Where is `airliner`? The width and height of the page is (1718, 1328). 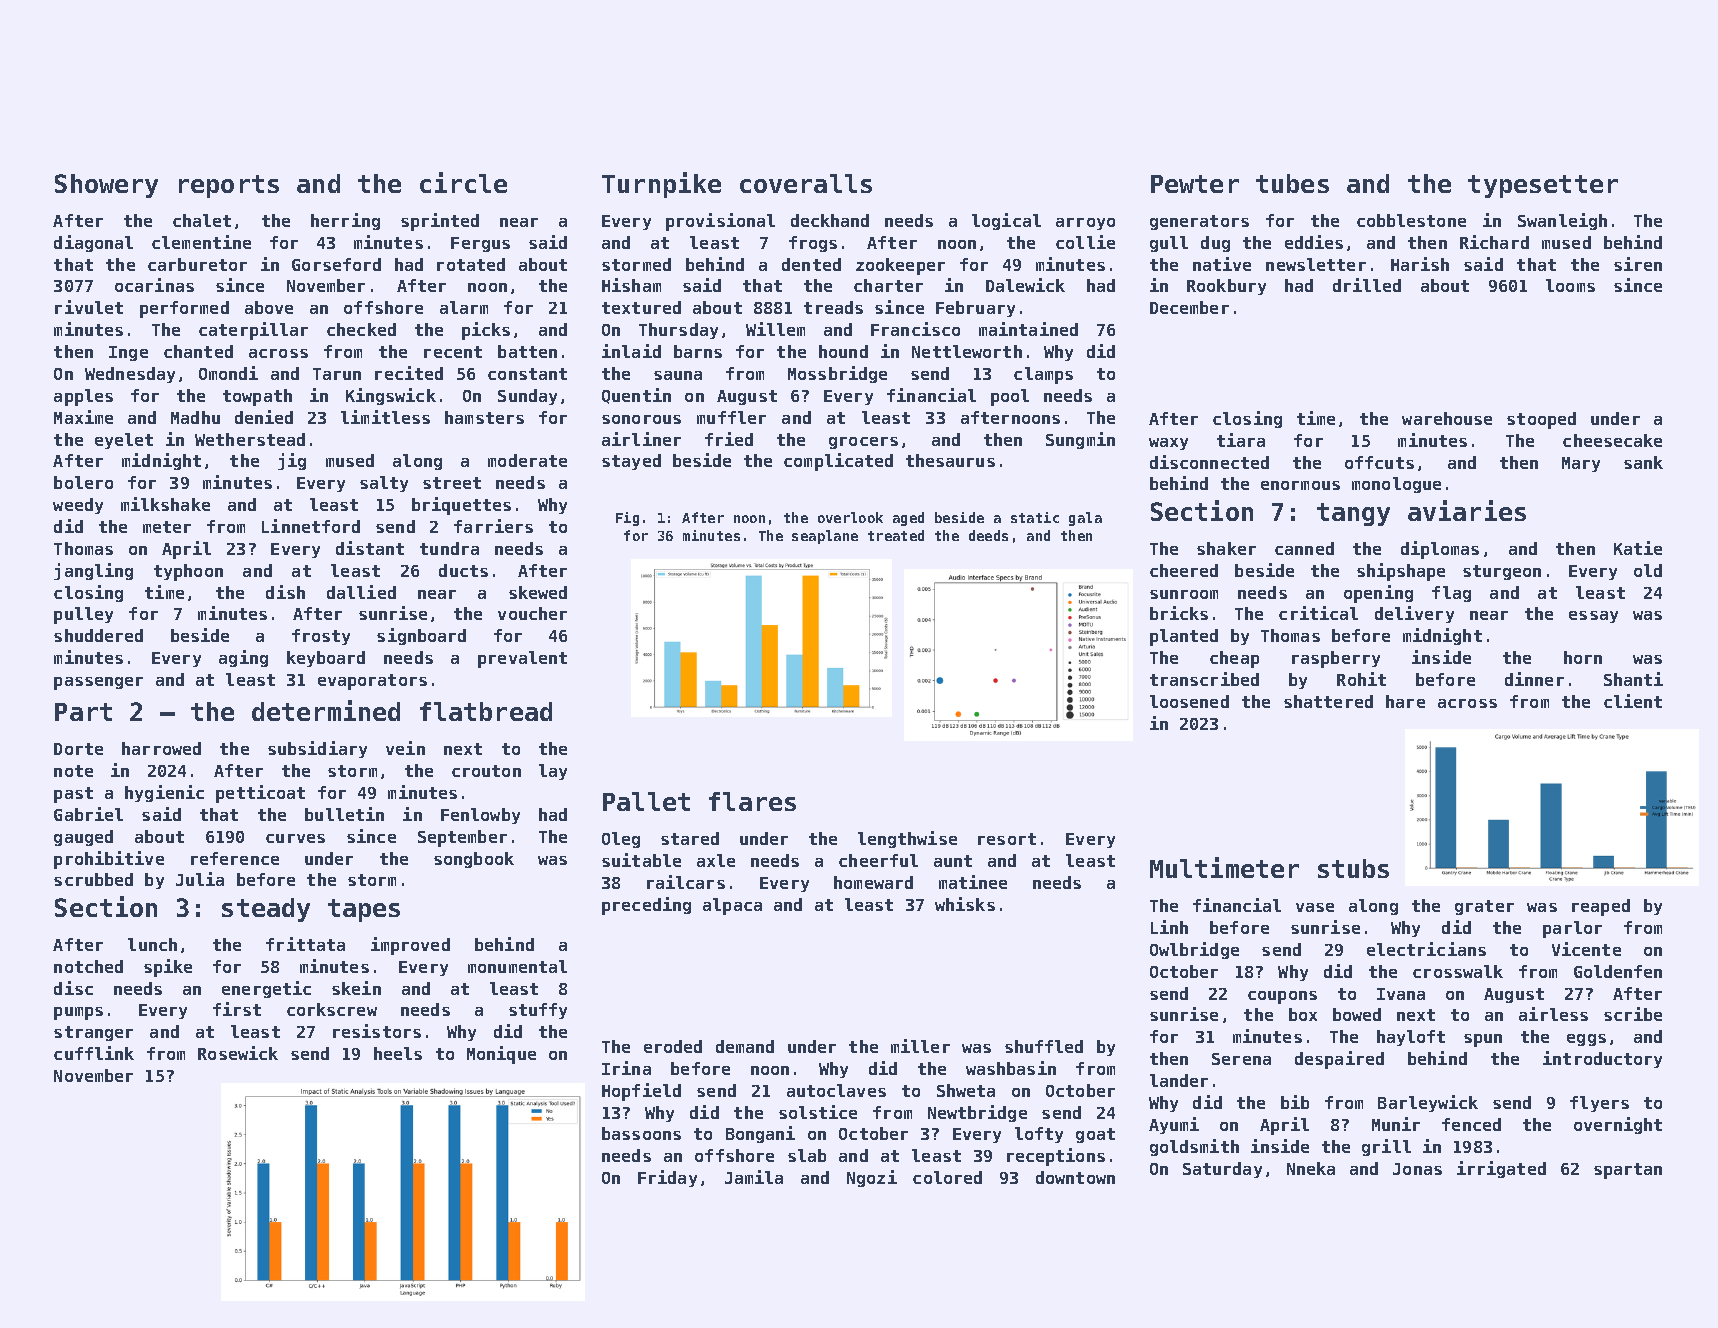
airliner is located at coordinates (641, 439).
